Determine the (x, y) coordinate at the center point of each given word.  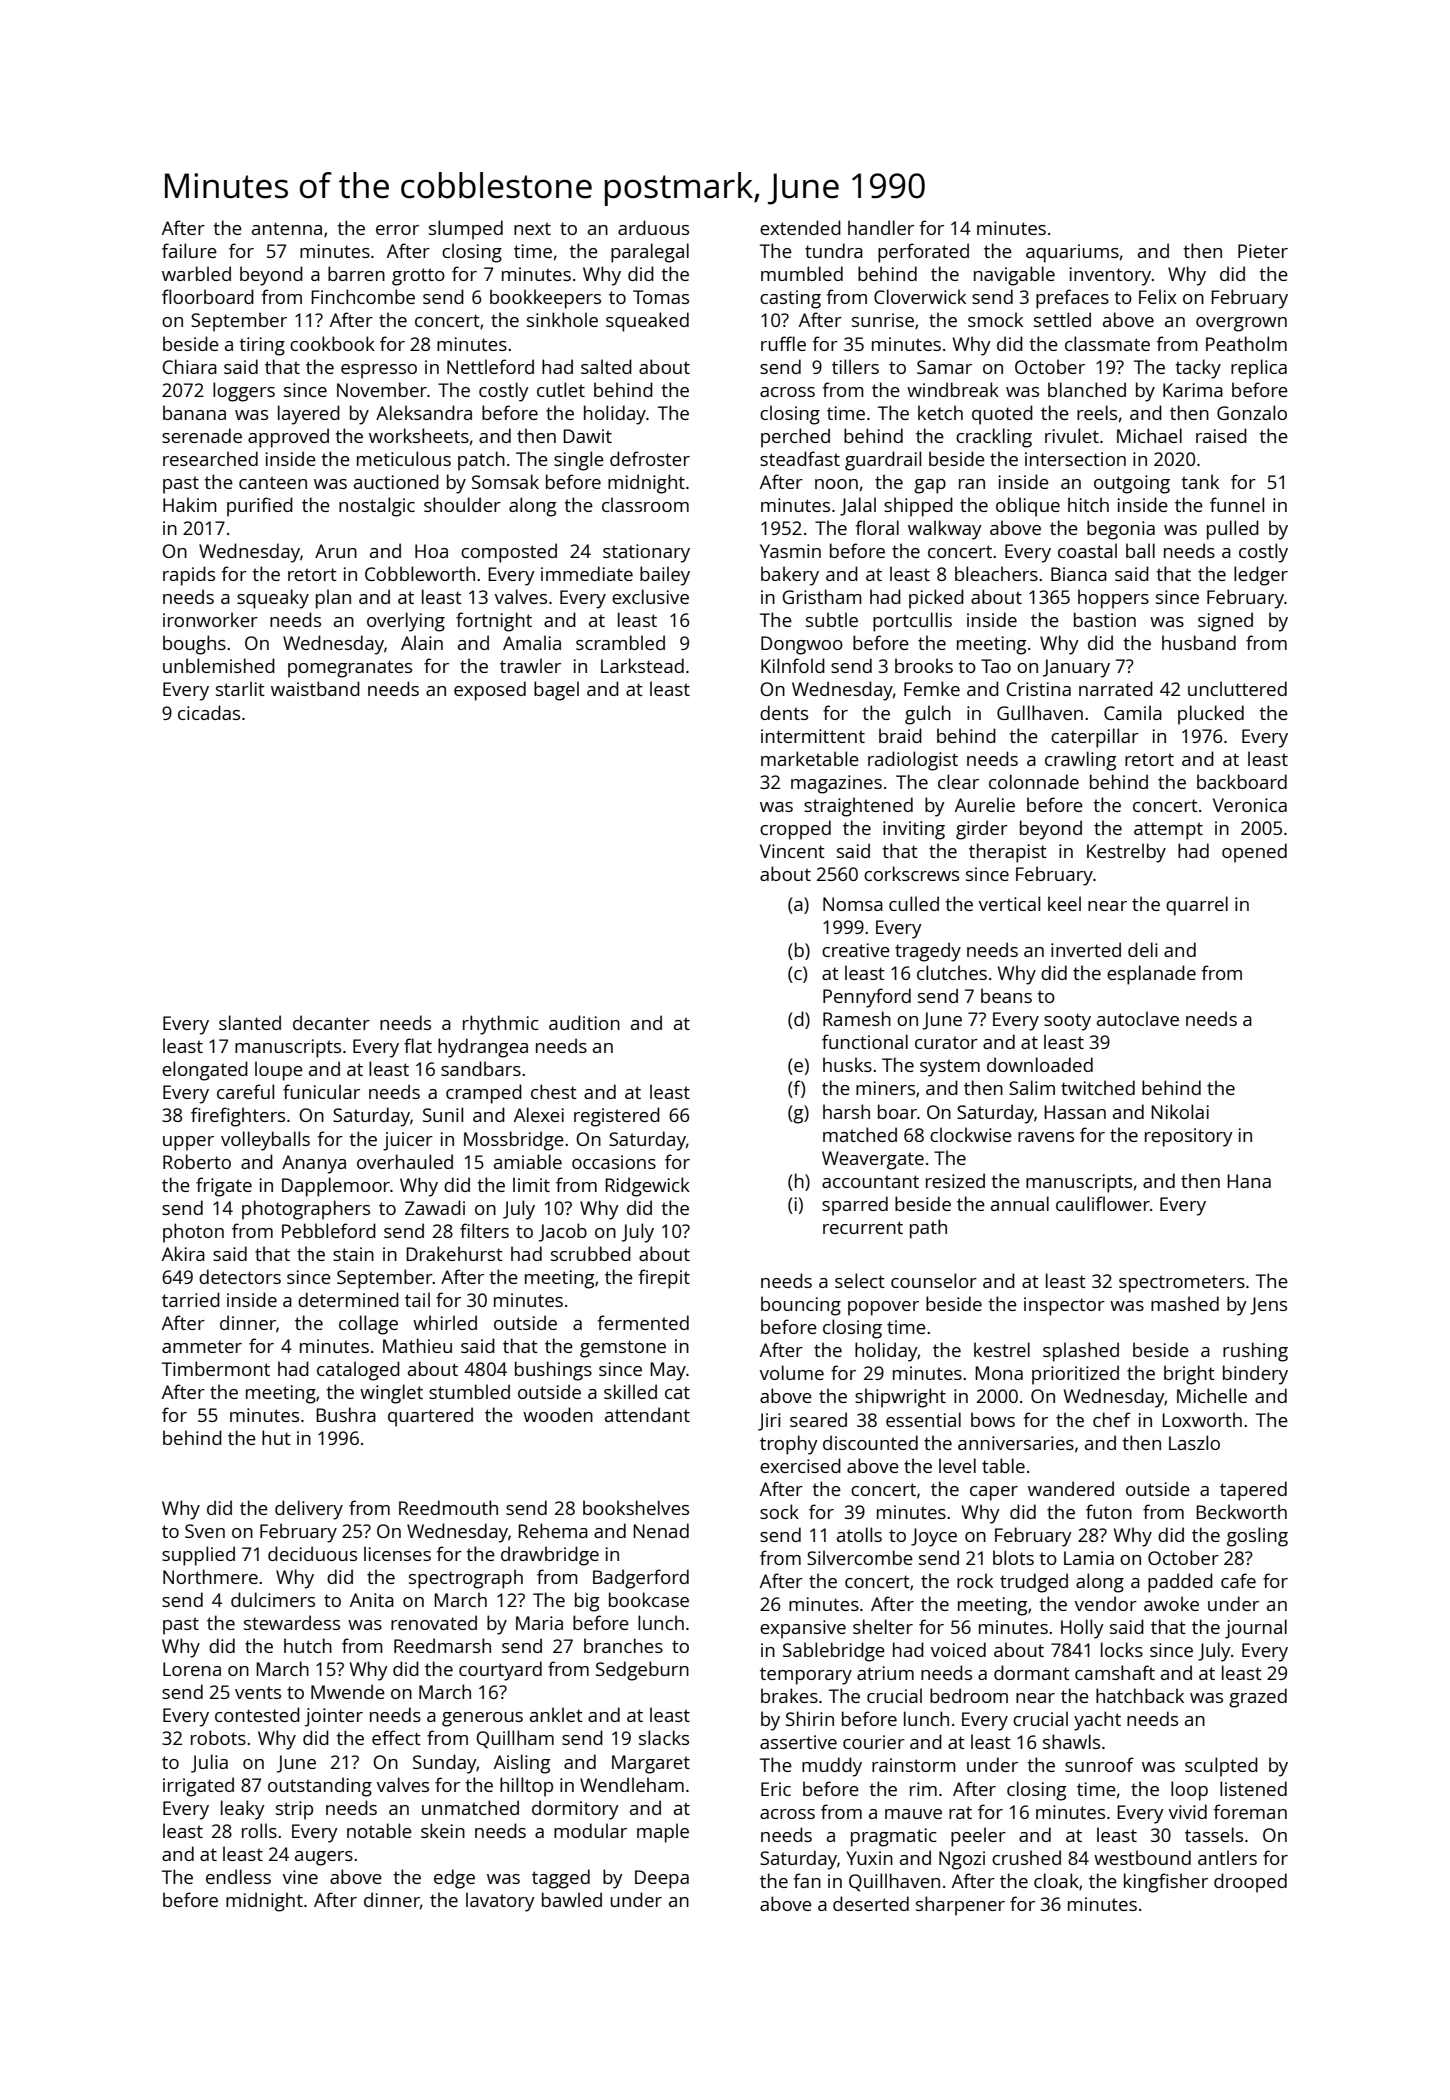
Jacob (563, 1232)
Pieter (1263, 251)
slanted (250, 1022)
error (397, 230)
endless (238, 1876)
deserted (871, 1903)
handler (881, 227)
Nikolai (1180, 1111)
